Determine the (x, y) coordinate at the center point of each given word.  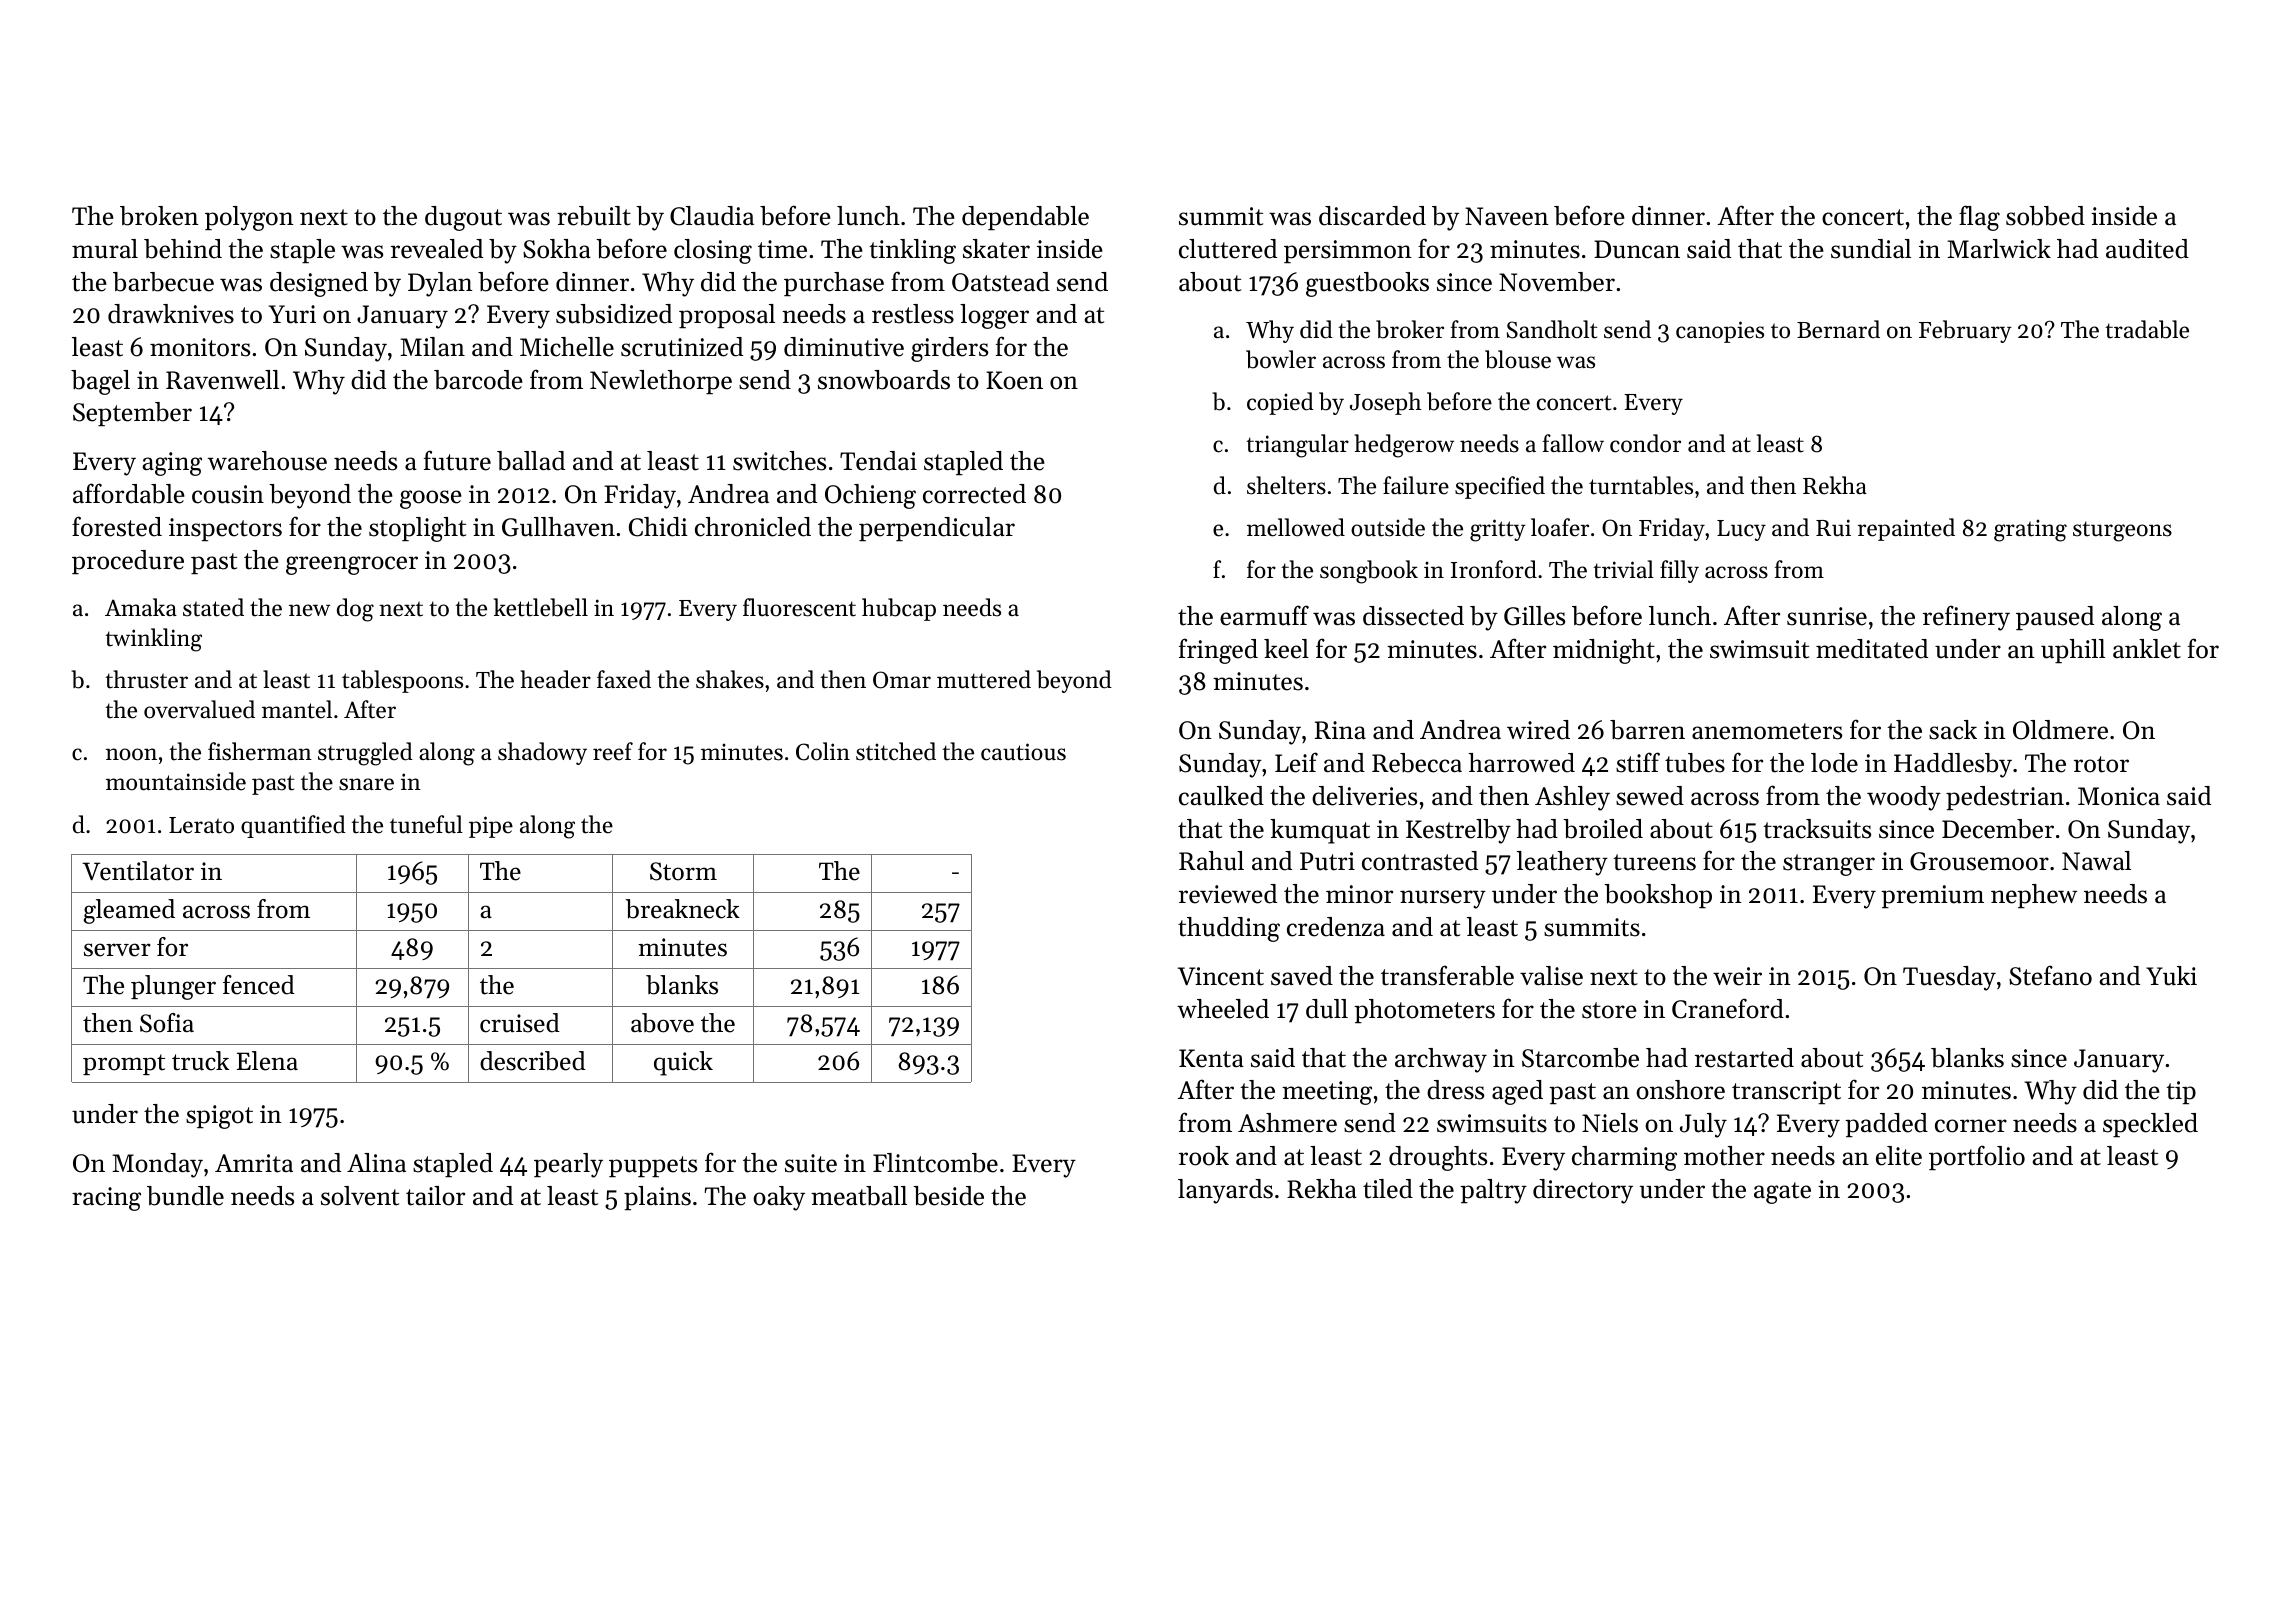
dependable (1025, 218)
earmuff (1264, 615)
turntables (1641, 485)
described (533, 1061)
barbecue (163, 282)
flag (1979, 218)
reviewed (1228, 894)
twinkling (153, 640)
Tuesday (1949, 978)
